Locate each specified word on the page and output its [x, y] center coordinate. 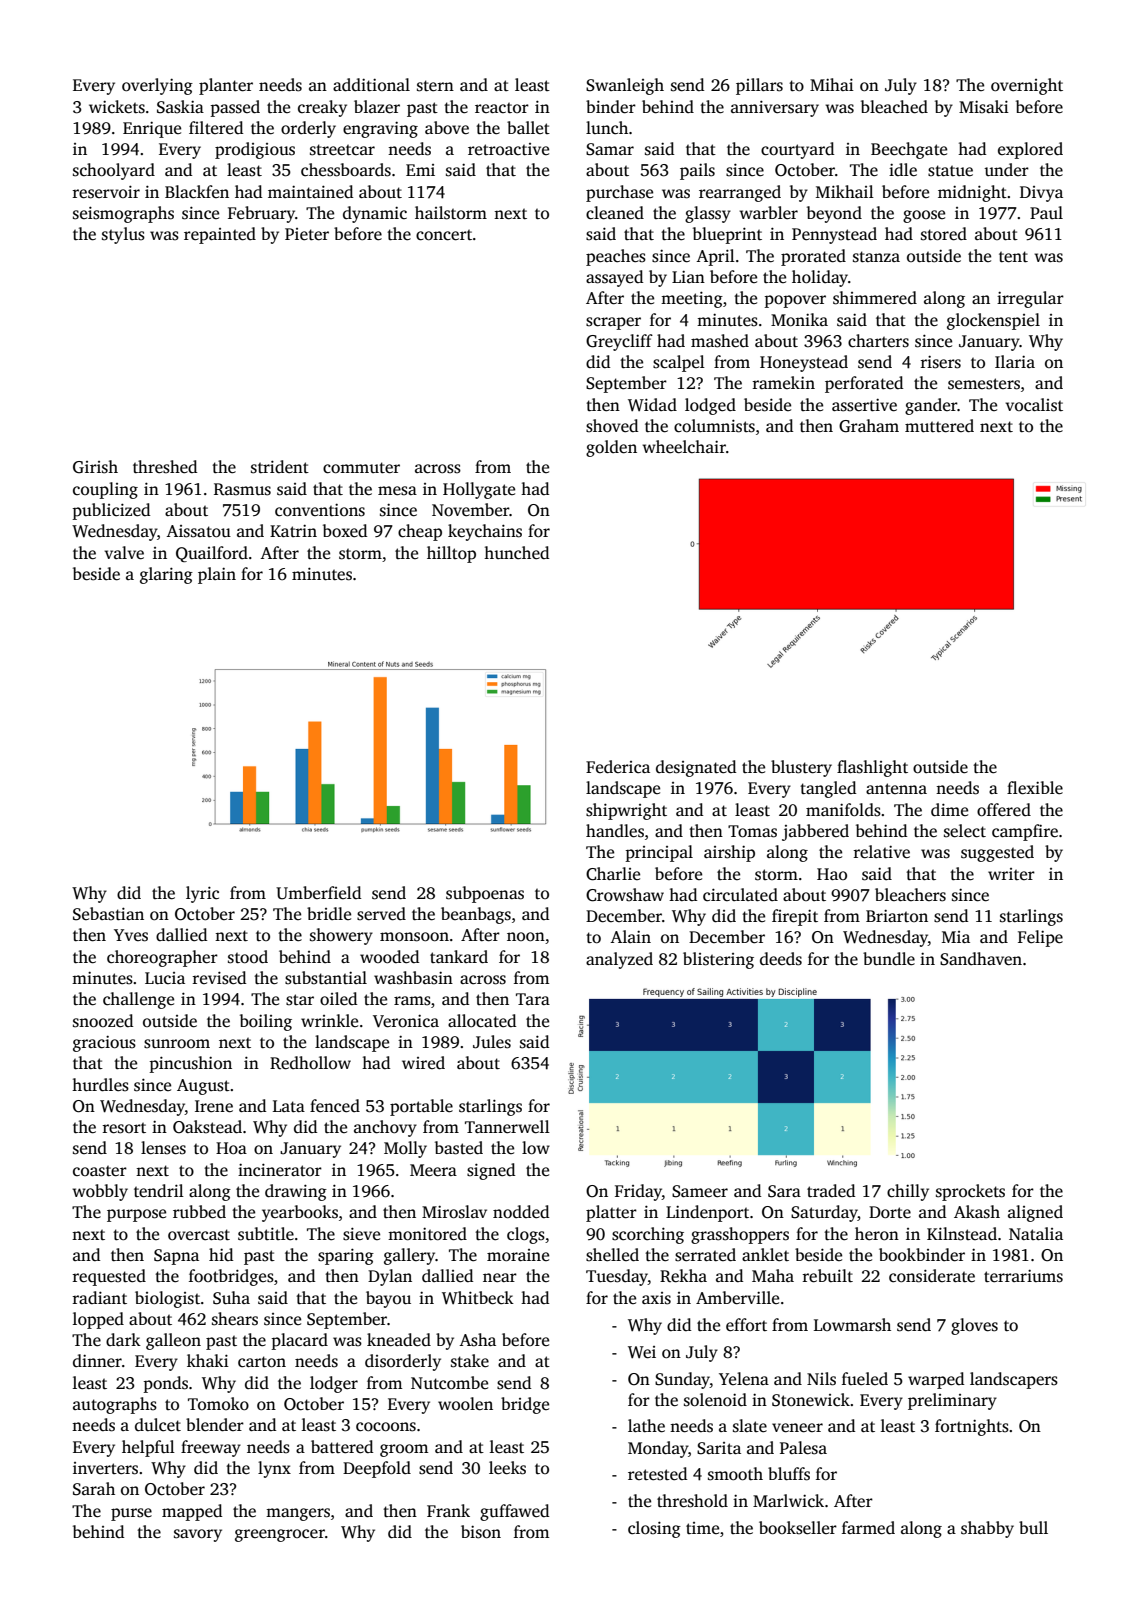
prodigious [255, 150]
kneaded [399, 1340]
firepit [795, 917]
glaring [166, 575]
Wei [642, 1352]
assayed [614, 278]
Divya [1041, 194]
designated [696, 768]
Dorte [890, 1212]
